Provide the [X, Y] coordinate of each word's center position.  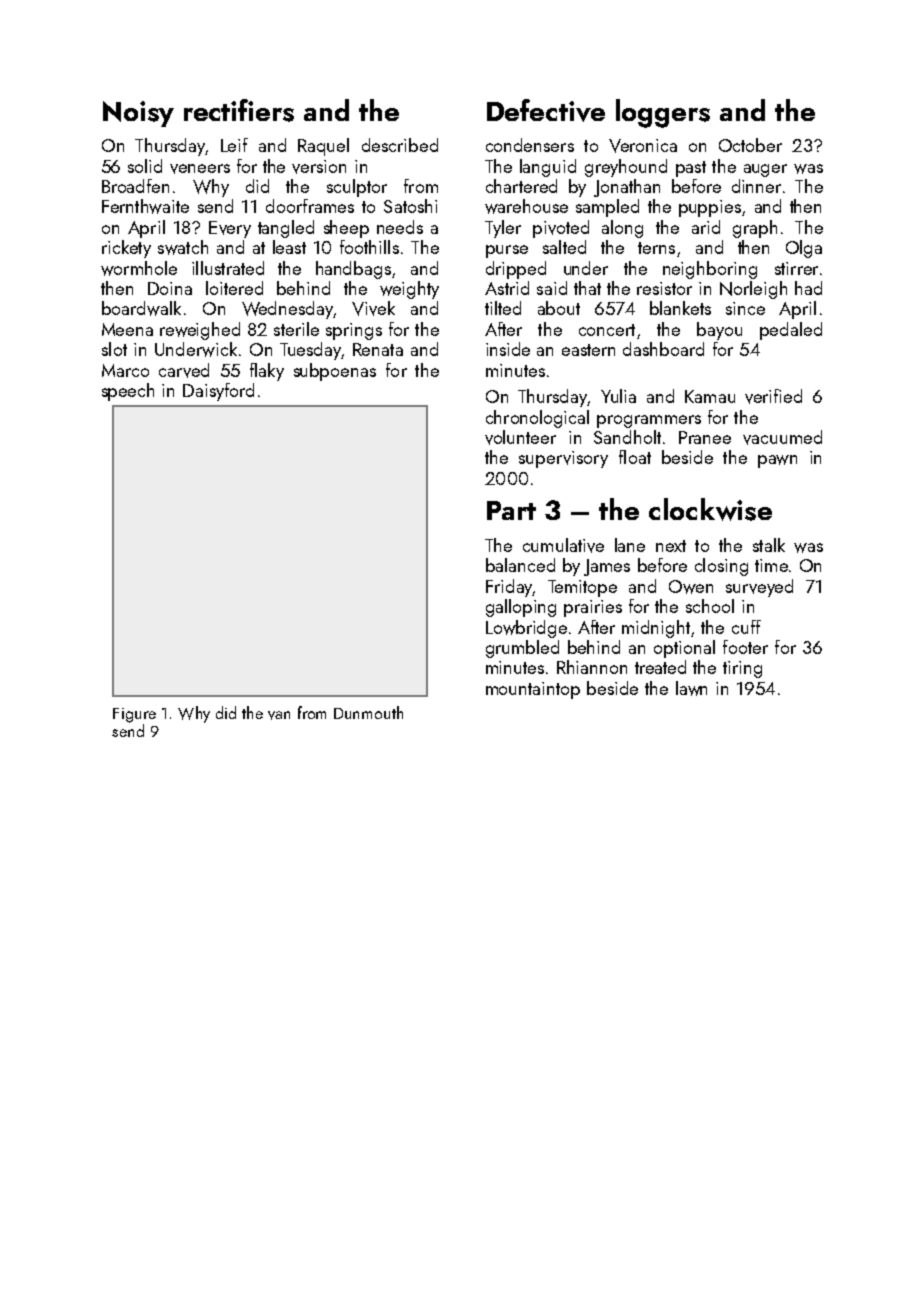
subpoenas [335, 372]
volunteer [520, 437]
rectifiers [239, 110]
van [279, 715]
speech [128, 392]
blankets [680, 308]
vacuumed [782, 437]
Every [230, 229]
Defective [546, 110]
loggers [663, 113]
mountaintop [533, 690]
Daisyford [218, 392]
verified [773, 396]
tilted [503, 308]
